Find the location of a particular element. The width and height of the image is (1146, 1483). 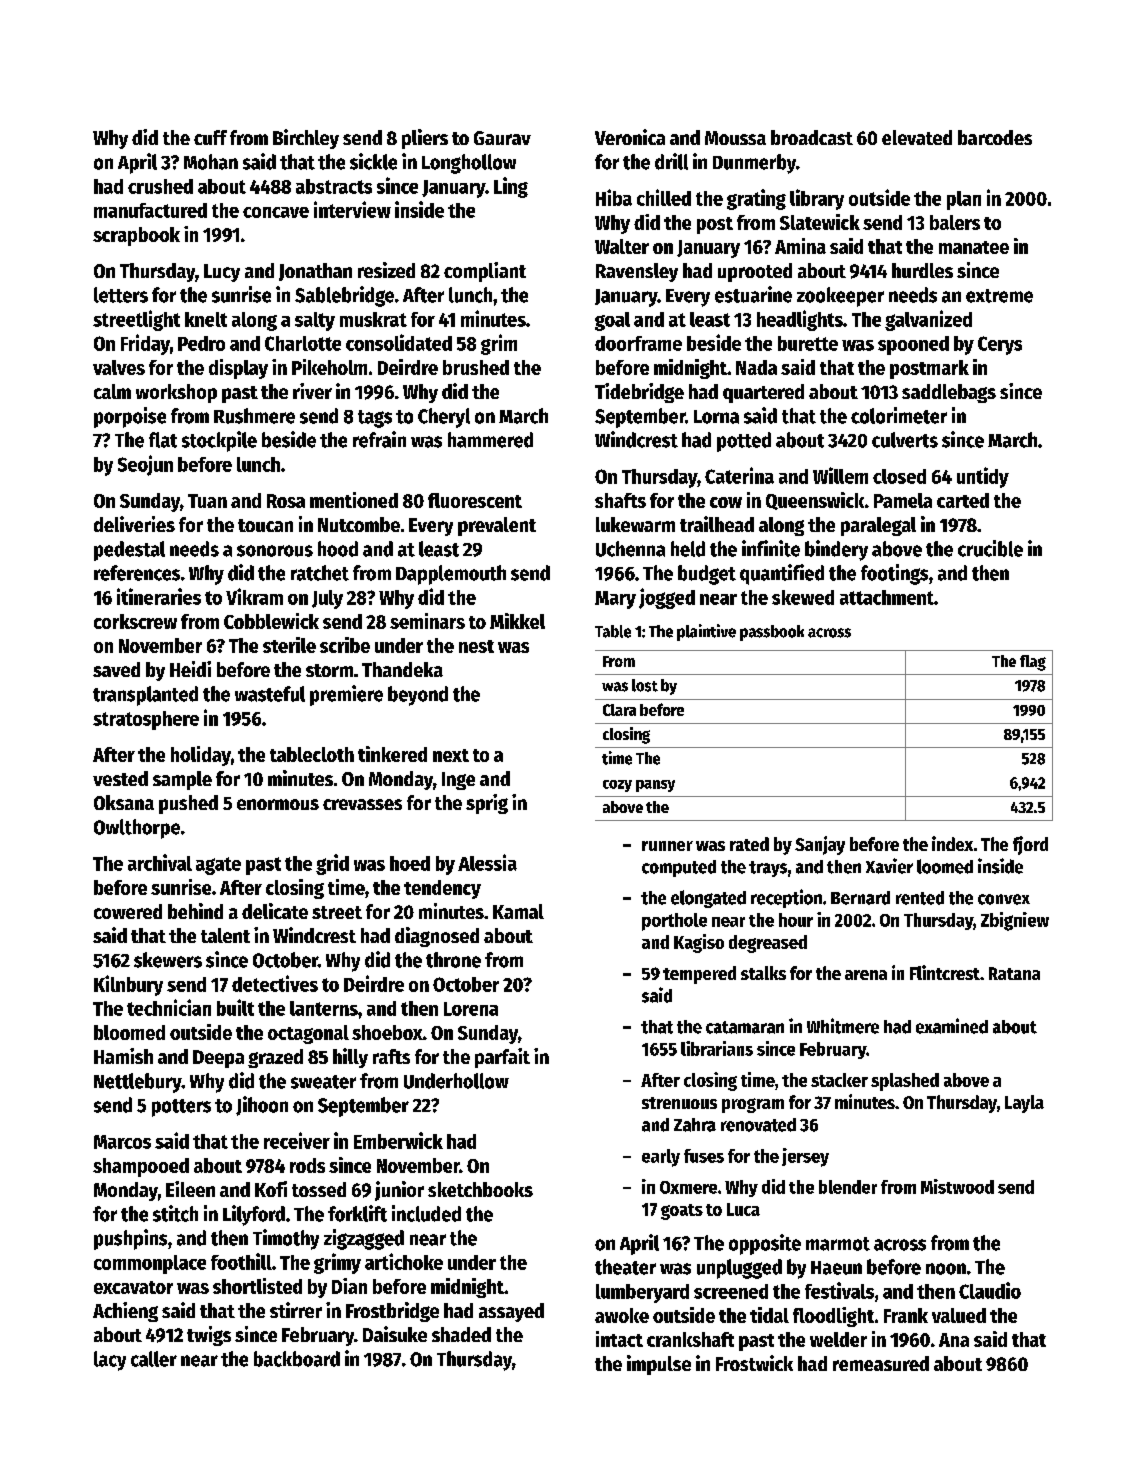

Gaurav is located at coordinates (502, 138).
